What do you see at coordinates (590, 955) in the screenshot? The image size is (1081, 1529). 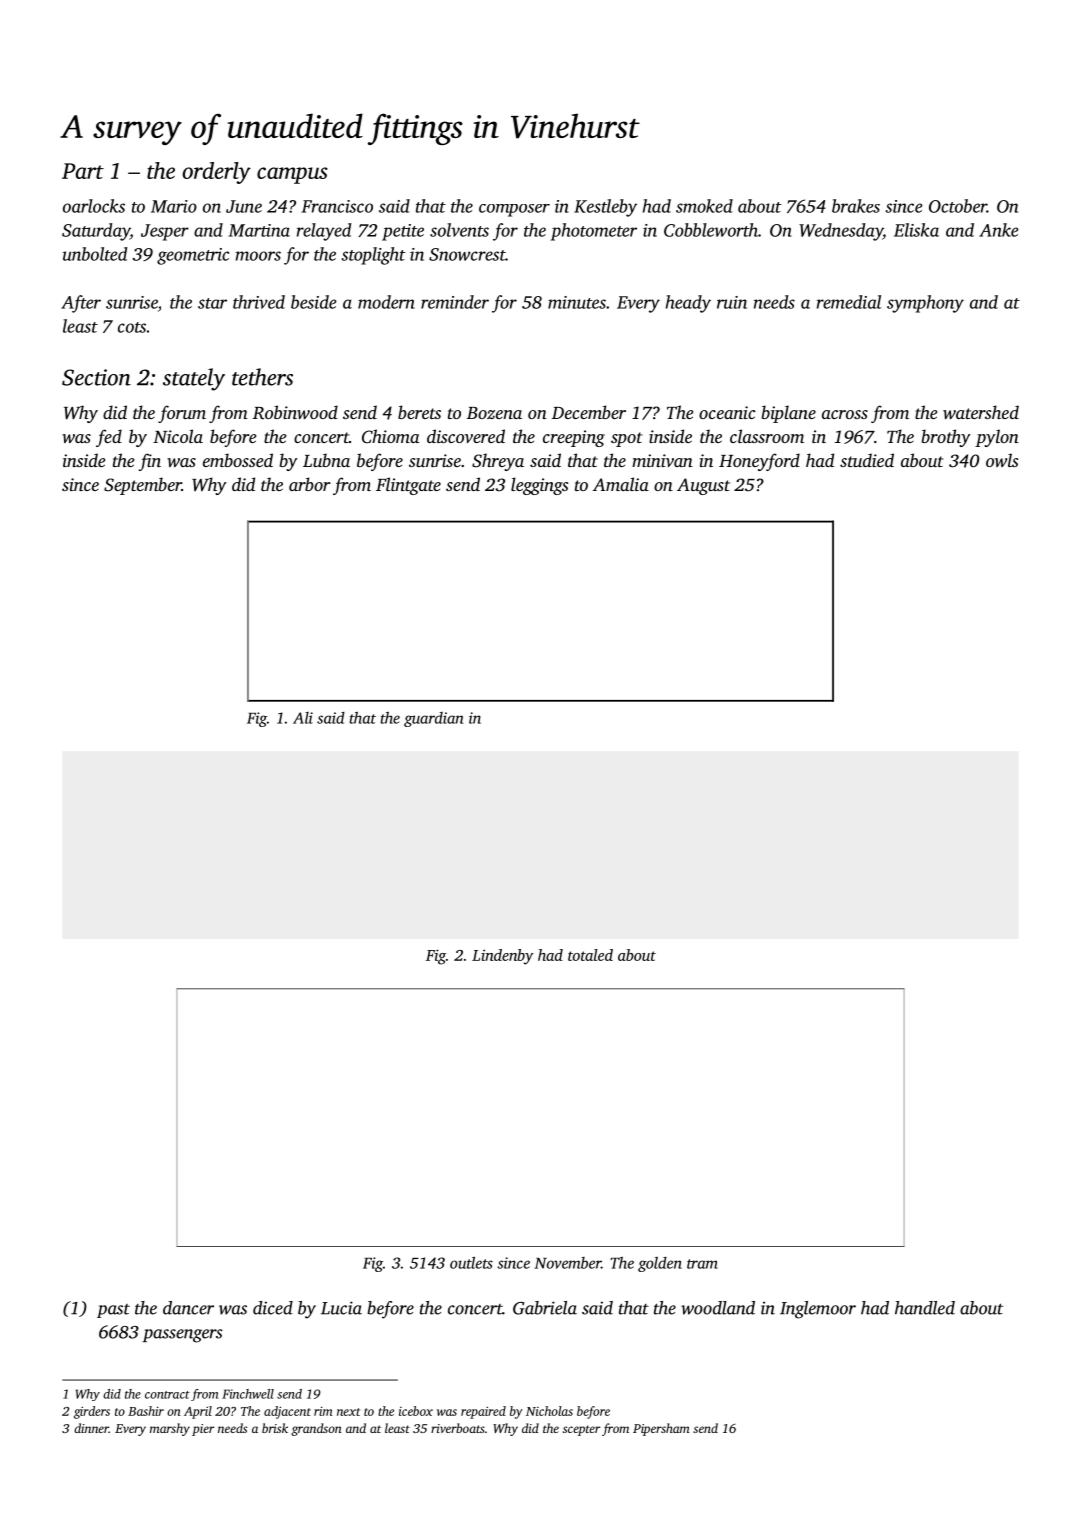 I see `totaled` at bounding box center [590, 955].
